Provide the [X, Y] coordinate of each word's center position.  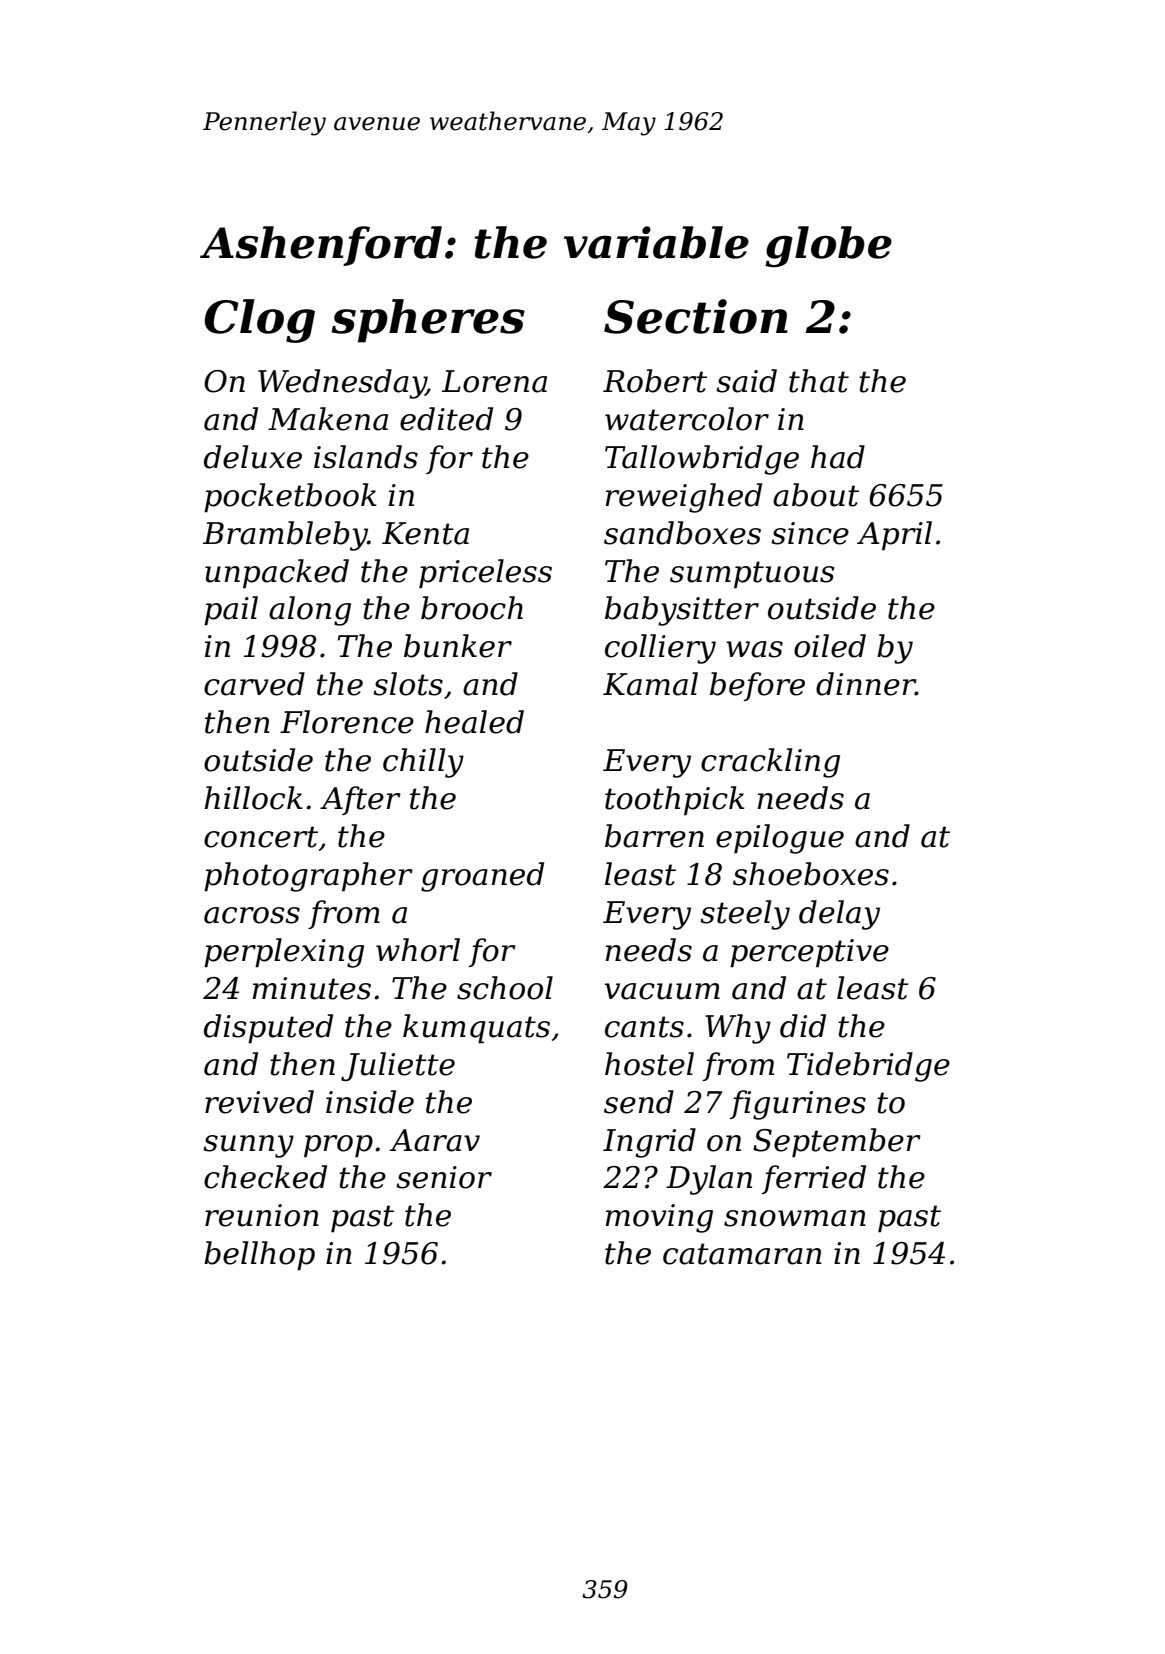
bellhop [259, 1255]
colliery [660, 649]
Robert [655, 381]
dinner [866, 684]
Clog [259, 321]
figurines [798, 1105]
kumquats [476, 1029]
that [819, 381]
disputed [268, 1028]
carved [254, 684]
